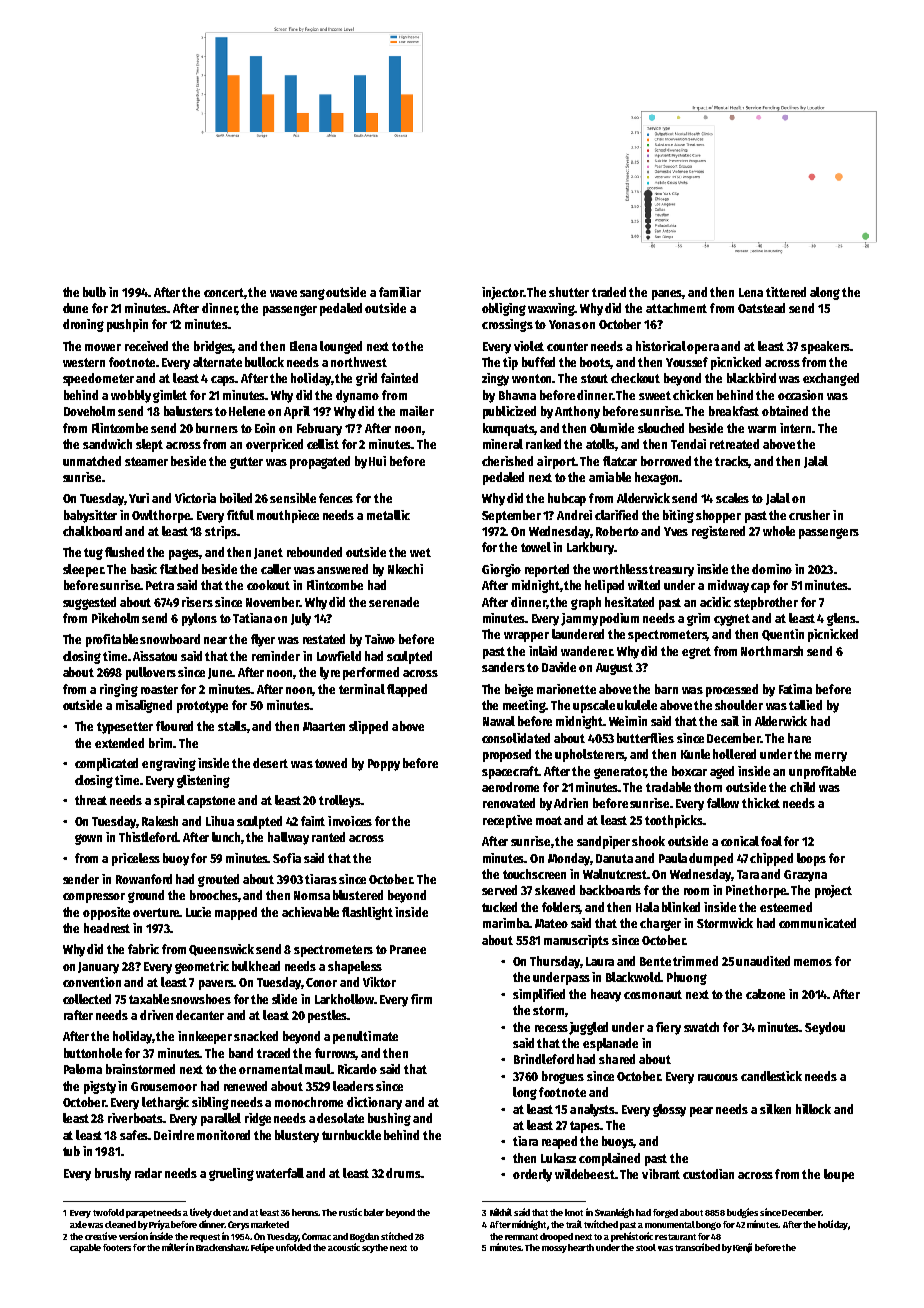 The height and width of the screenshot is (1308, 924). What do you see at coordinates (203, 781) in the screenshot?
I see `glistening` at bounding box center [203, 781].
